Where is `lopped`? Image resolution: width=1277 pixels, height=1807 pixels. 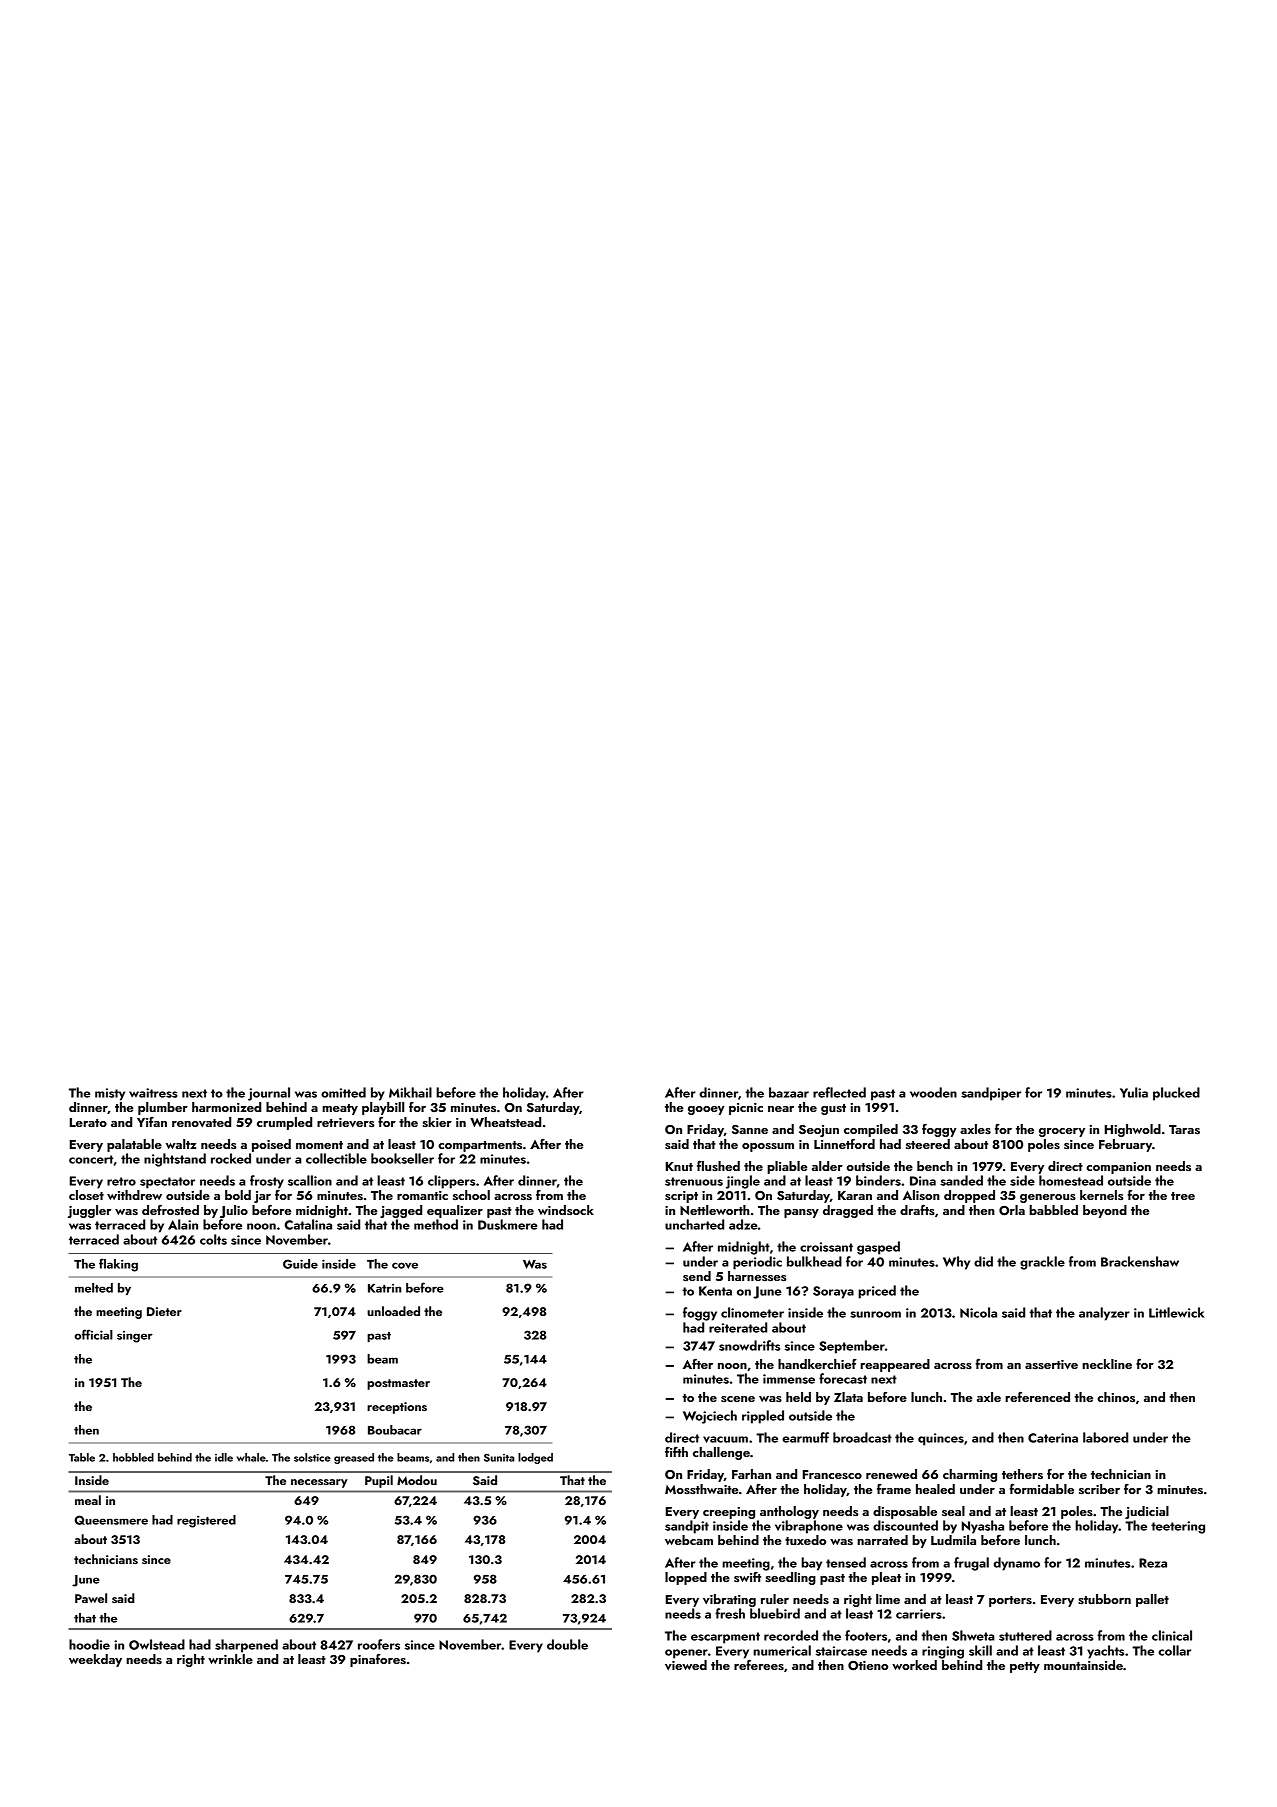
lopped is located at coordinates (686, 1578).
